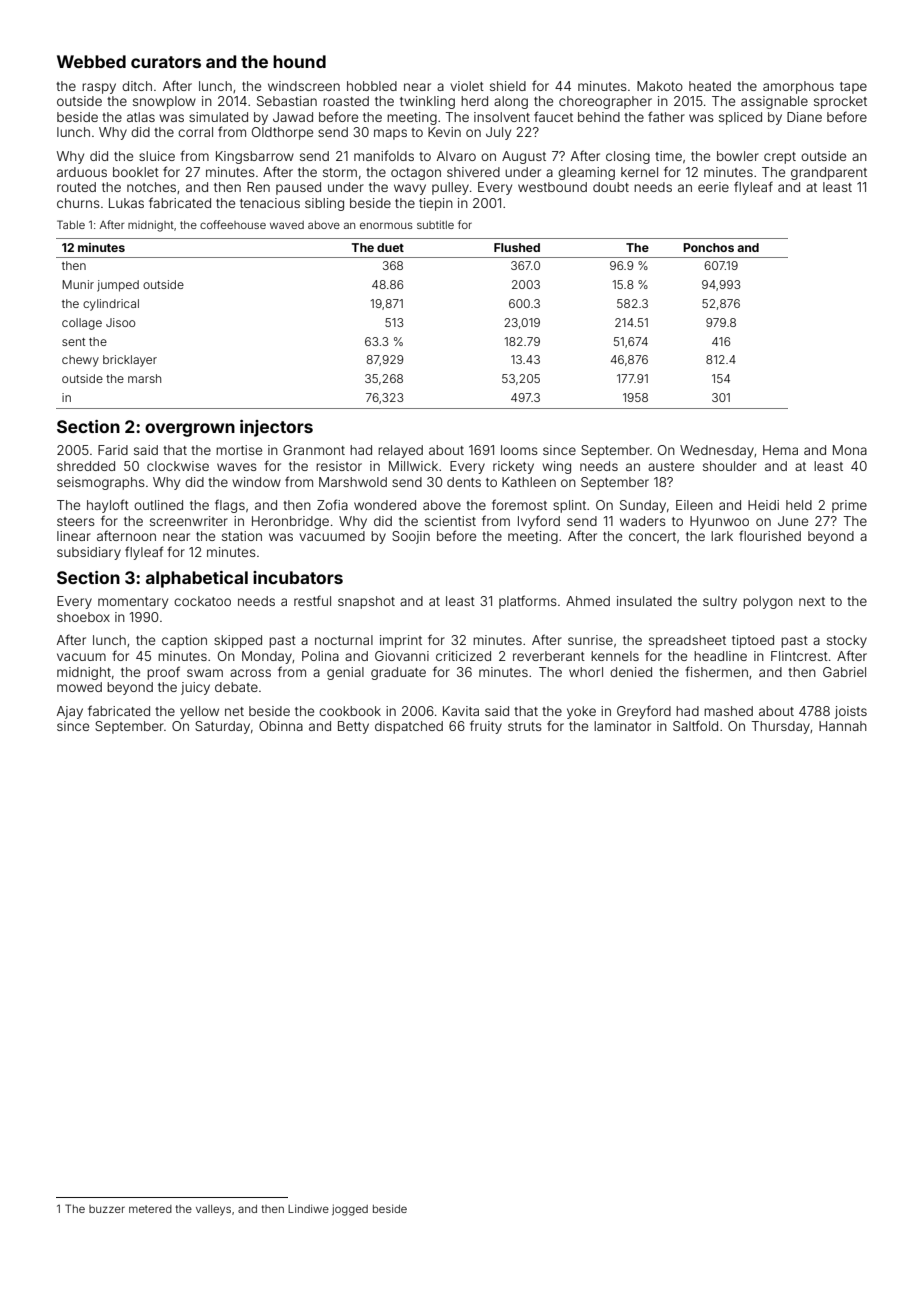 The height and width of the page is (1308, 924). Describe the element at coordinates (850, 450) in the page. I see `Mona` at that location.
